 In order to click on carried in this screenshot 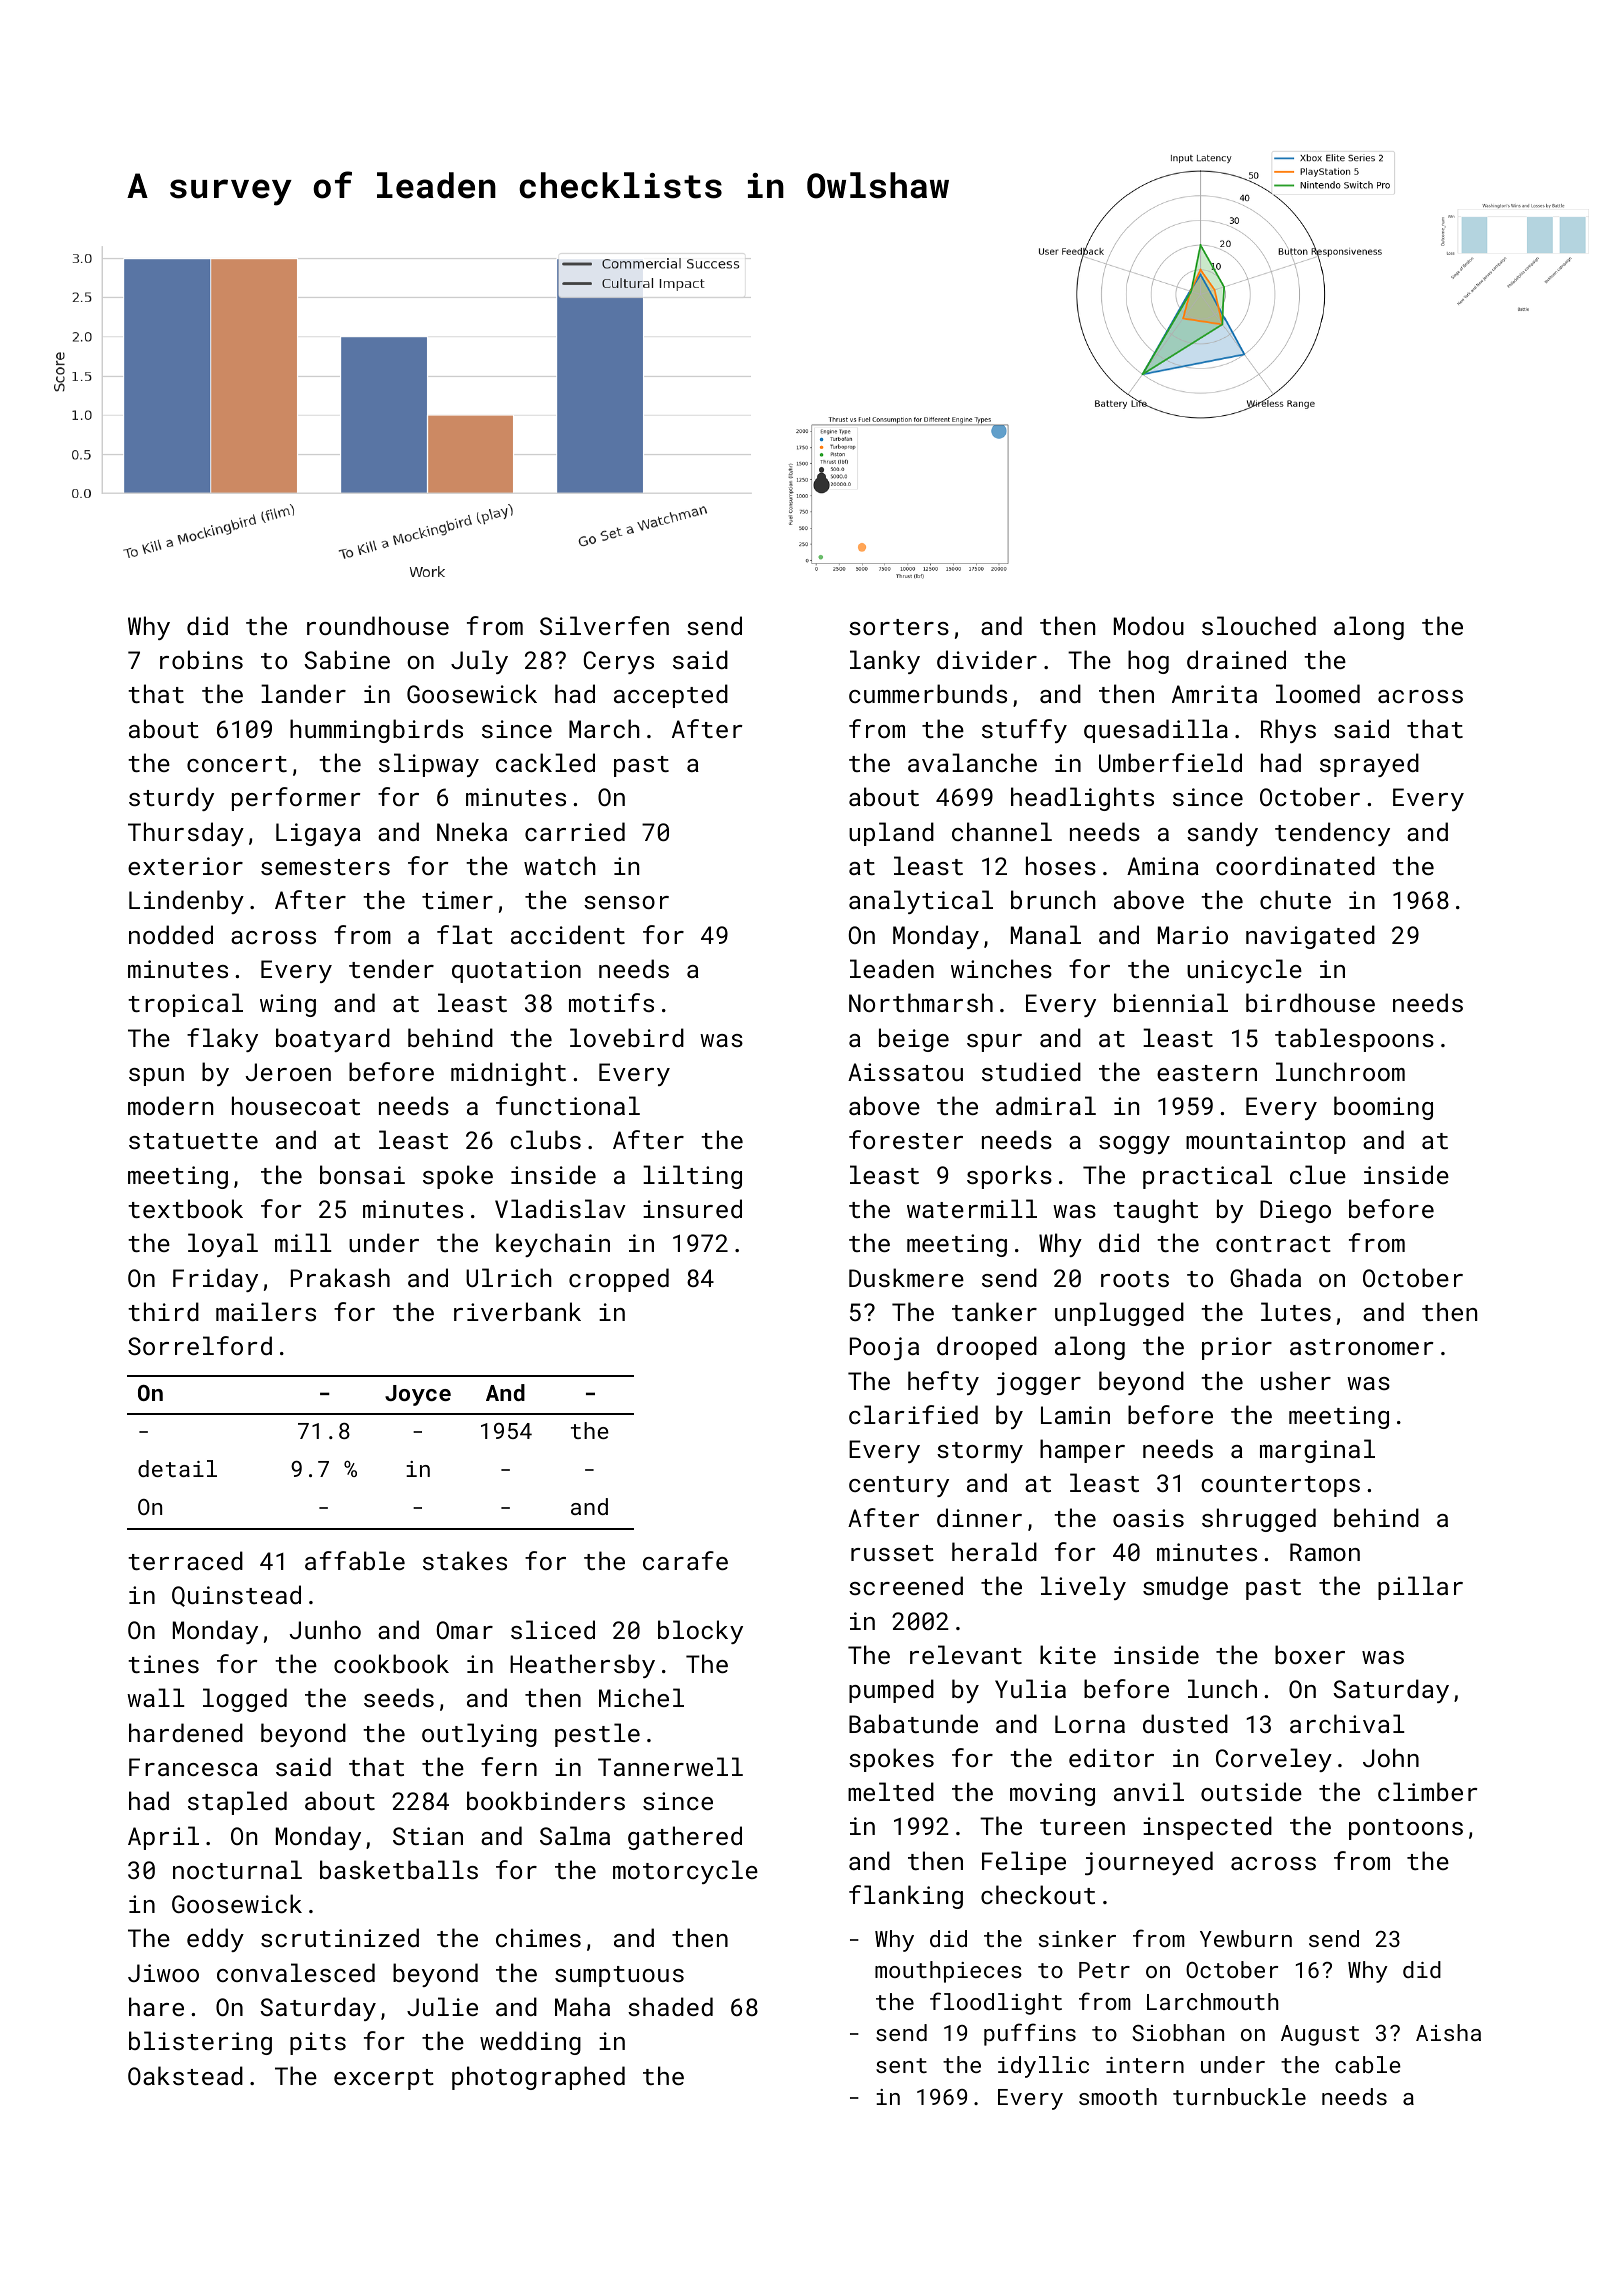, I will do `click(575, 831)`.
